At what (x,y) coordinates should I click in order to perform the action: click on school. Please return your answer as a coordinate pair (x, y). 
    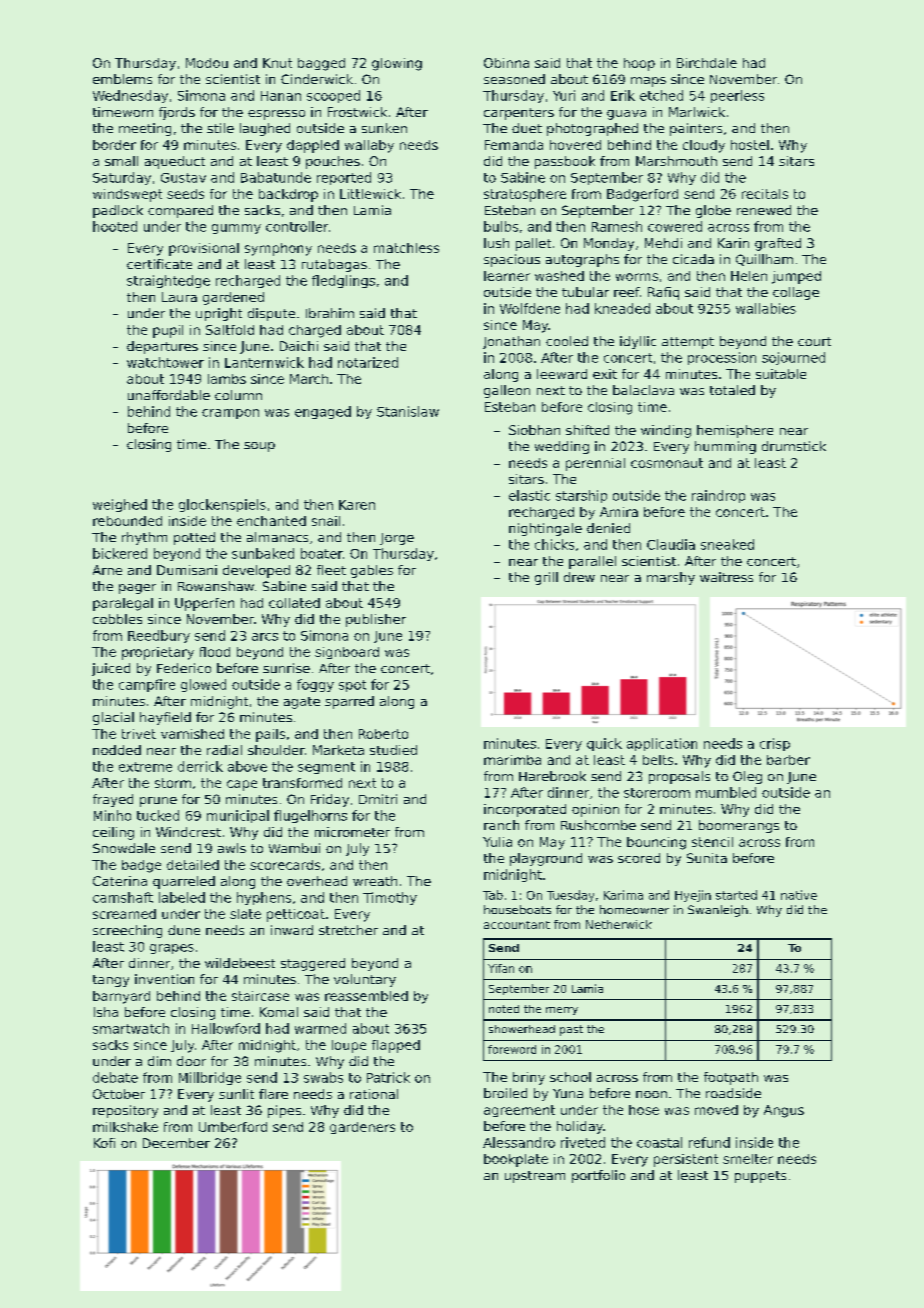
    Looking at the image, I should click on (570, 1077).
